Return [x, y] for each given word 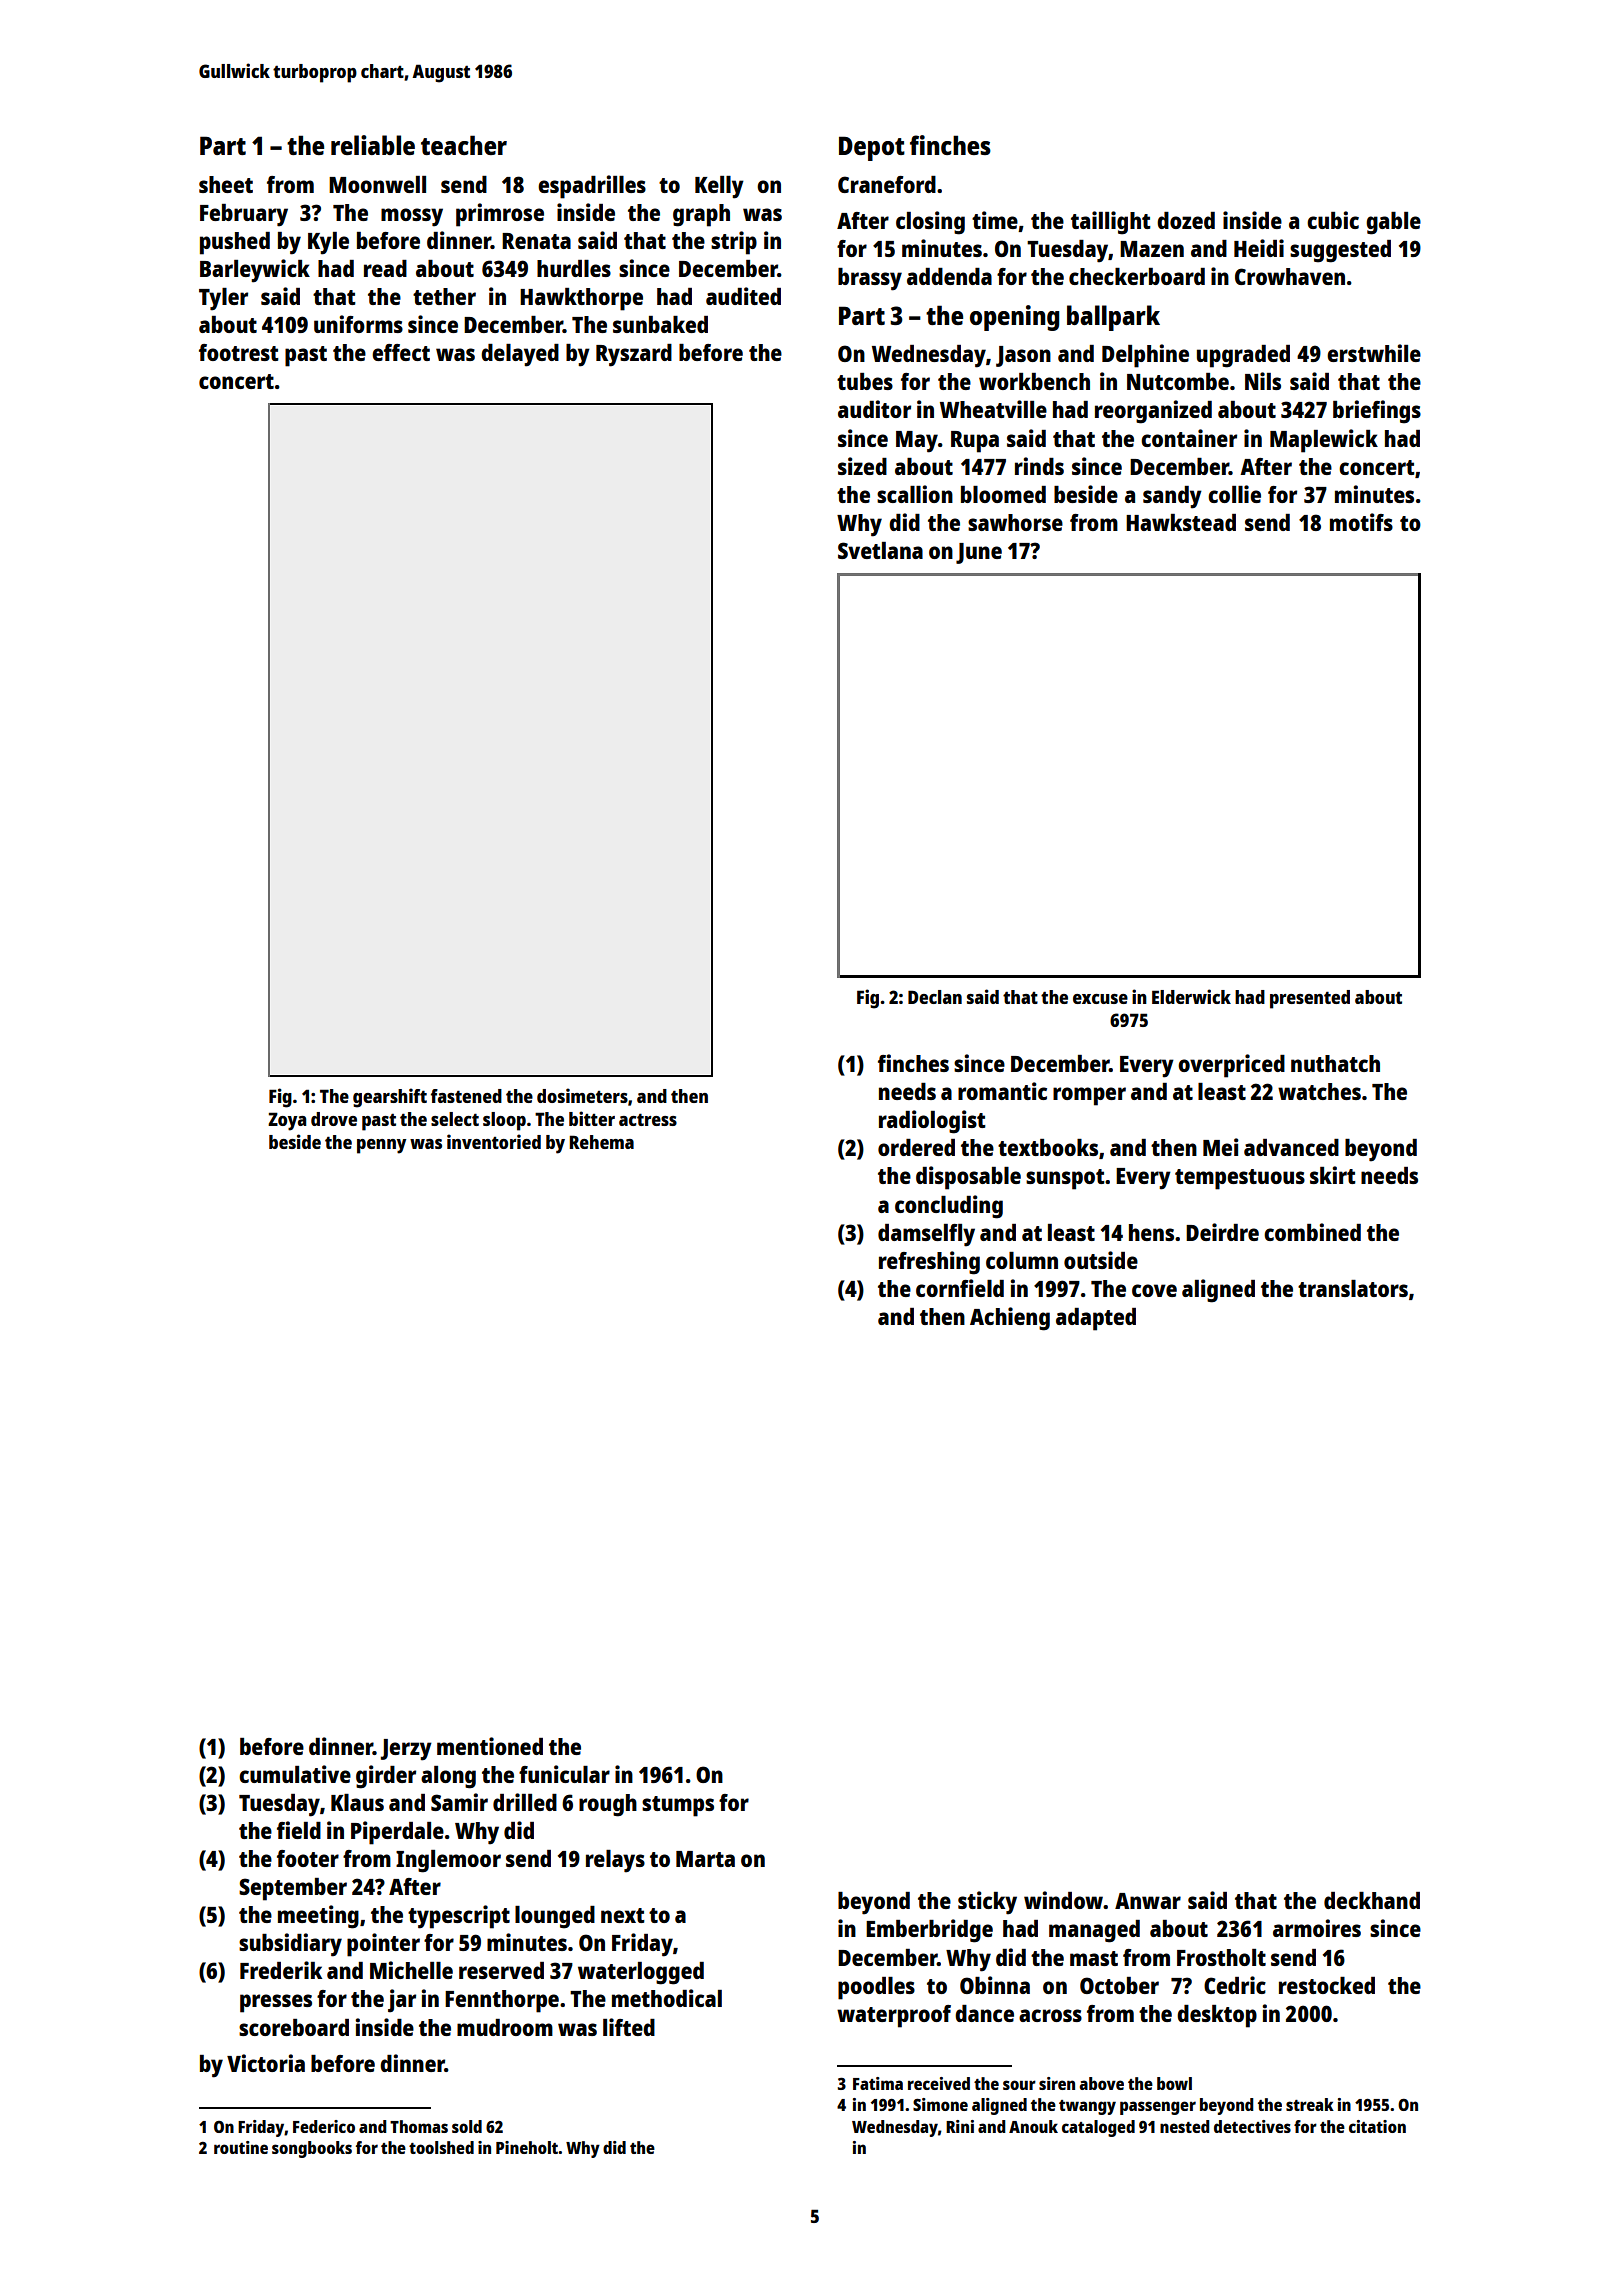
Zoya [287, 1121]
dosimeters [582, 1095]
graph [701, 215]
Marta [705, 1859]
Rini [960, 2126]
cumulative [295, 1774]
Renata [536, 241]
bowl [1174, 2083]
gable [1393, 223]
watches [1319, 1091]
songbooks [312, 2149]
